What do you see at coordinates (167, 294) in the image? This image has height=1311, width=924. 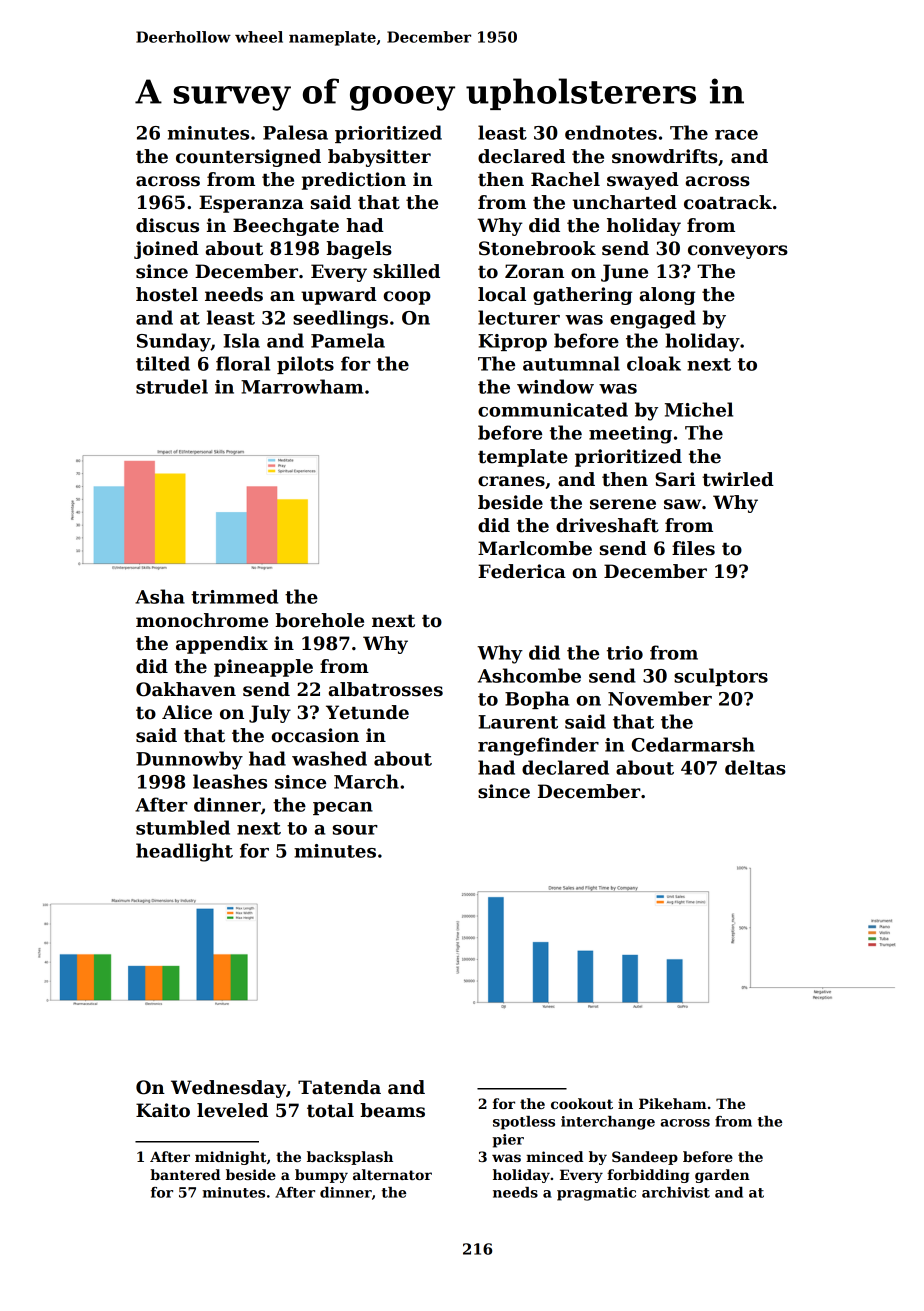 I see `hostel` at bounding box center [167, 294].
